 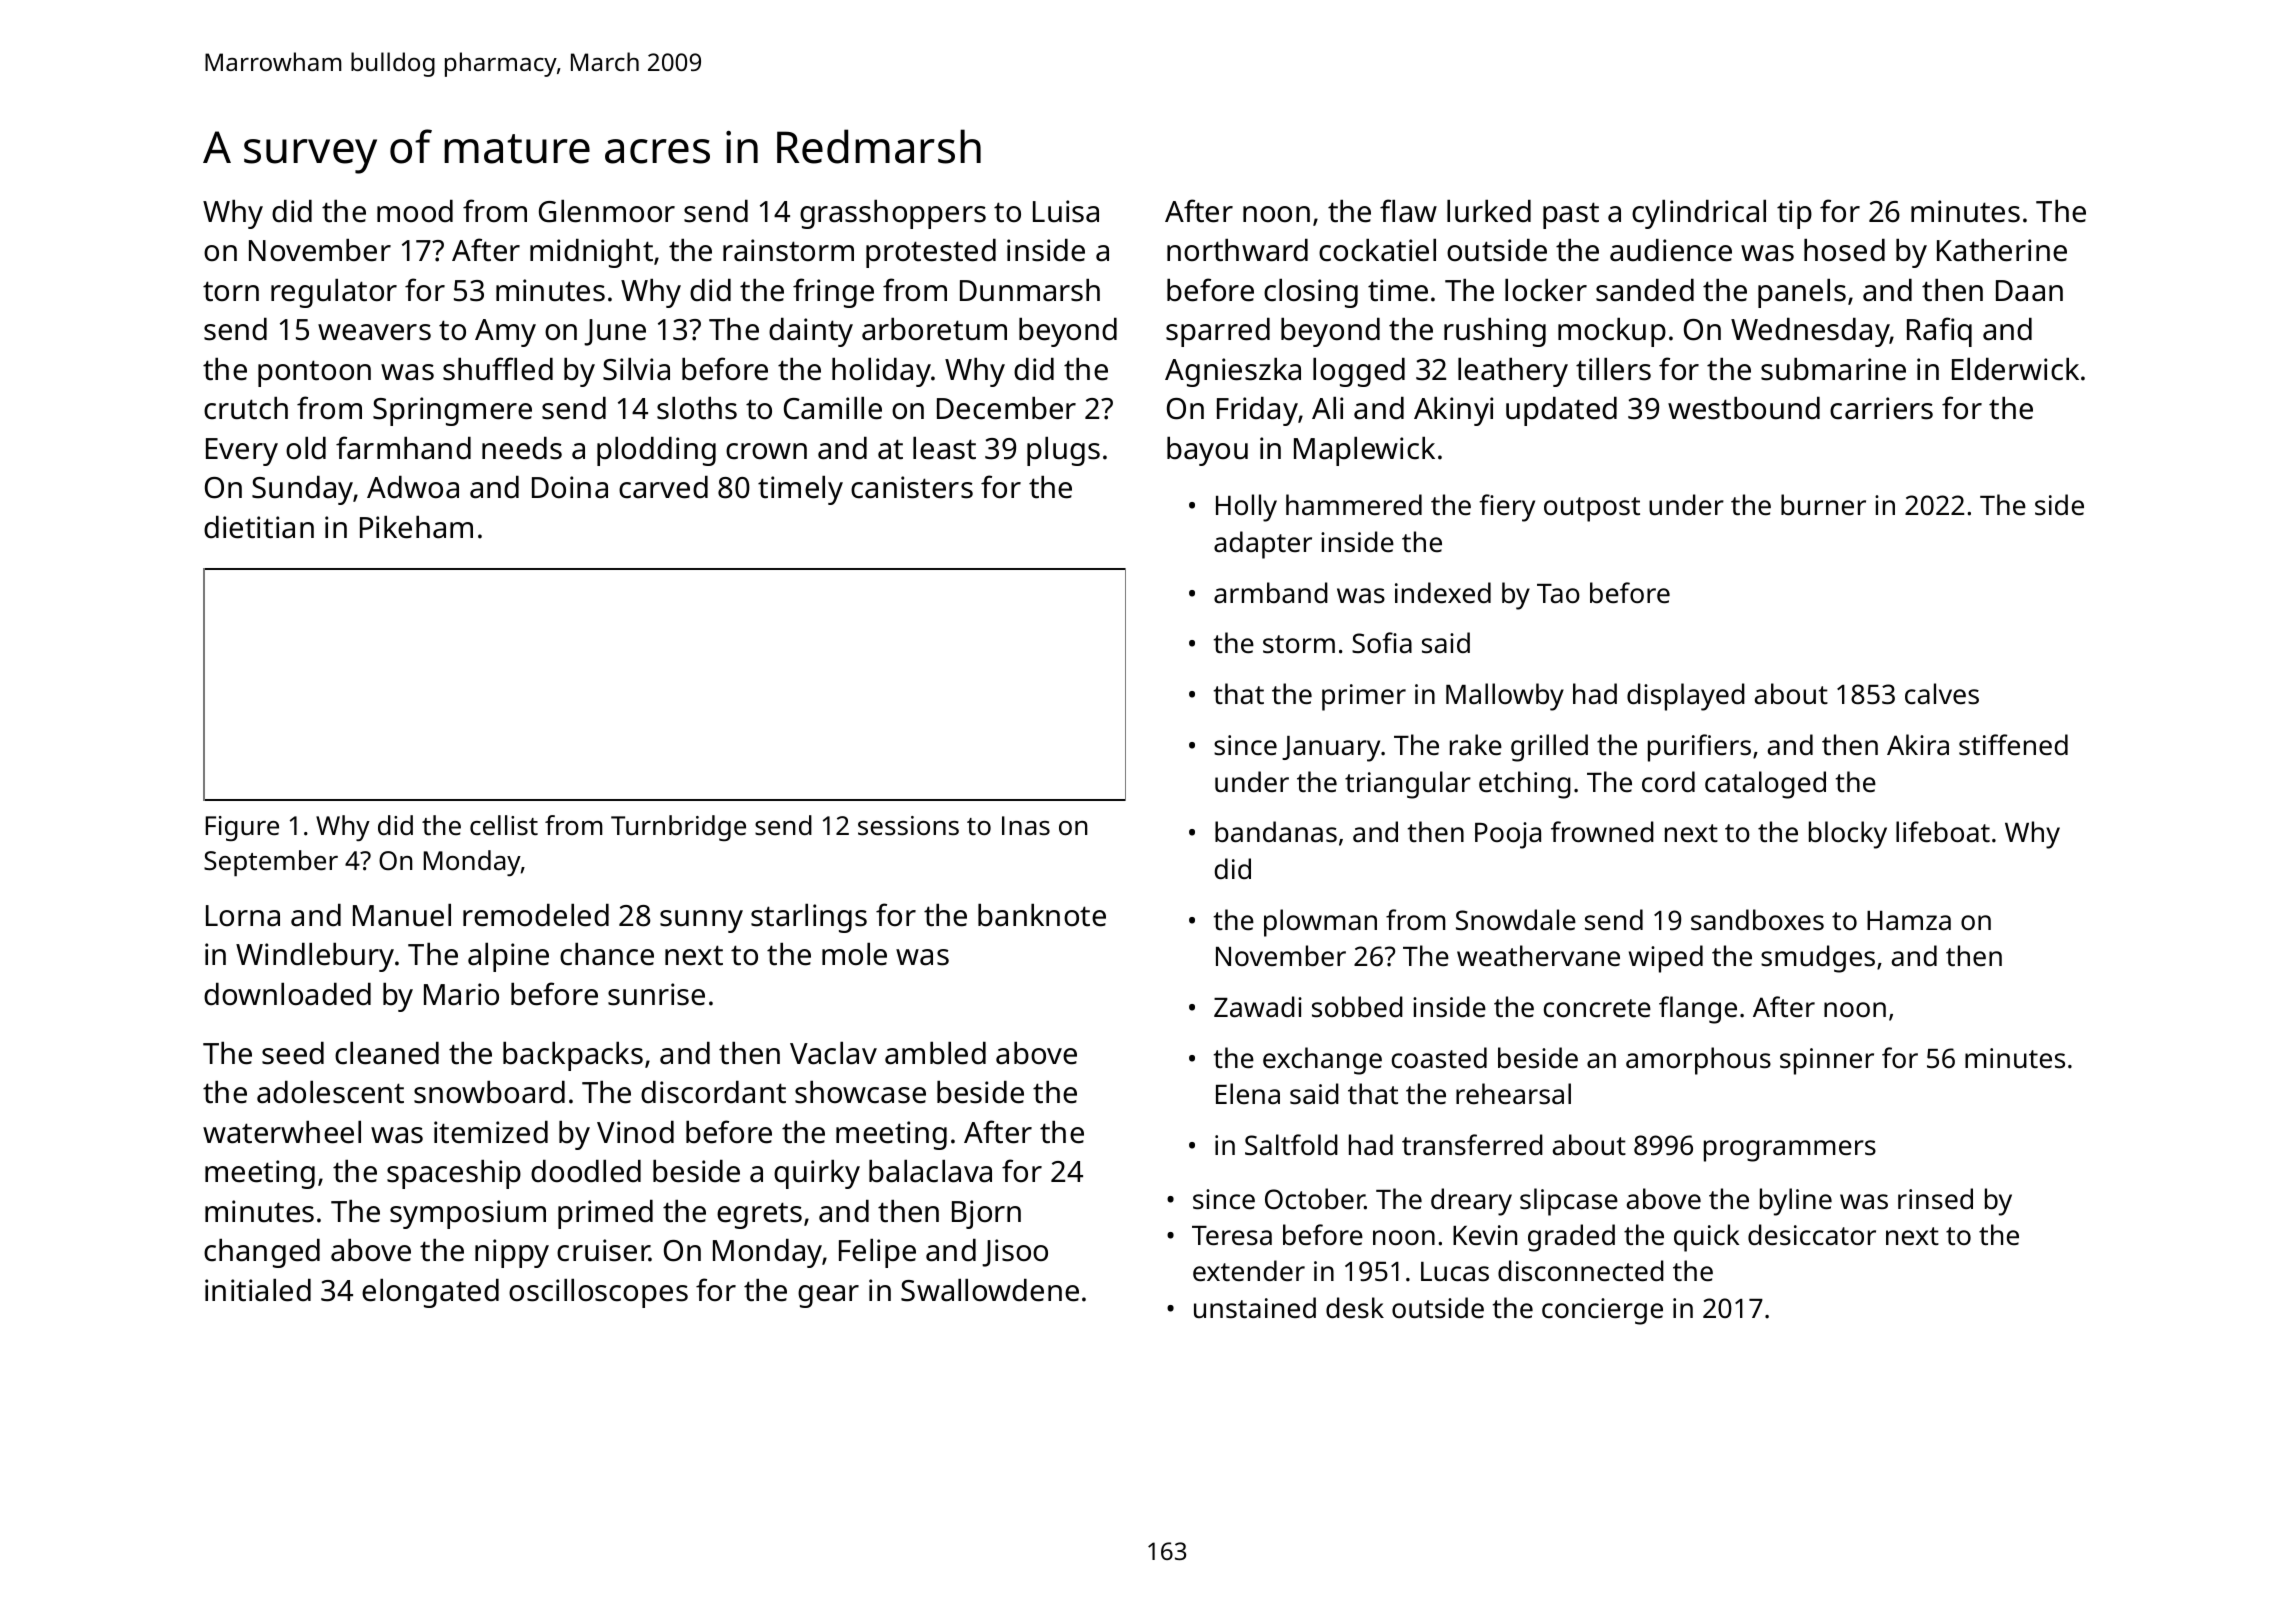 I want to click on Figure, so click(x=242, y=828).
